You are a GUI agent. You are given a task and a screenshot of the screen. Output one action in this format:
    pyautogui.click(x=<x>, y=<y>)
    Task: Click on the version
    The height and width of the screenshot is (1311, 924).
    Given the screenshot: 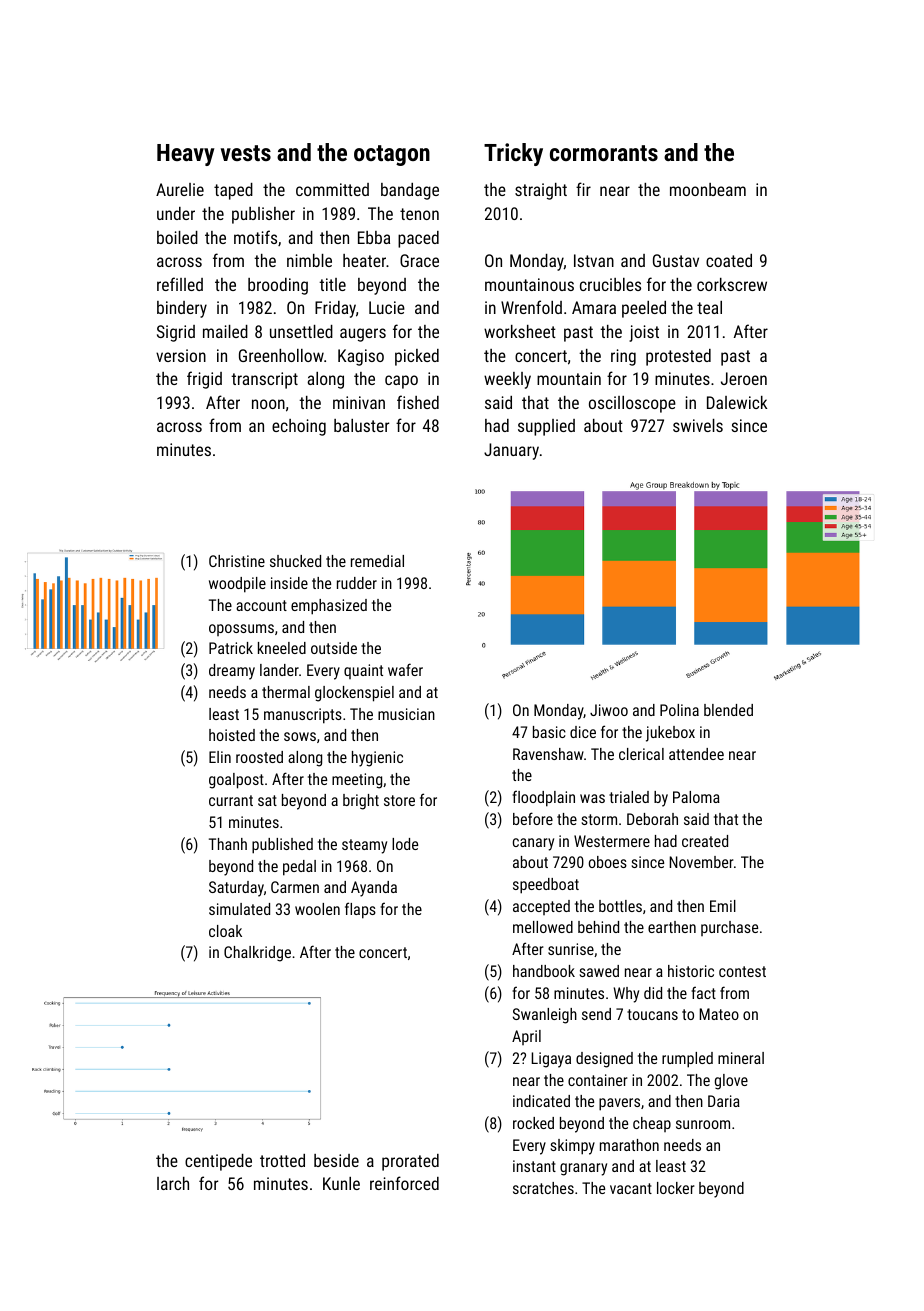 What is the action you would take?
    pyautogui.click(x=181, y=355)
